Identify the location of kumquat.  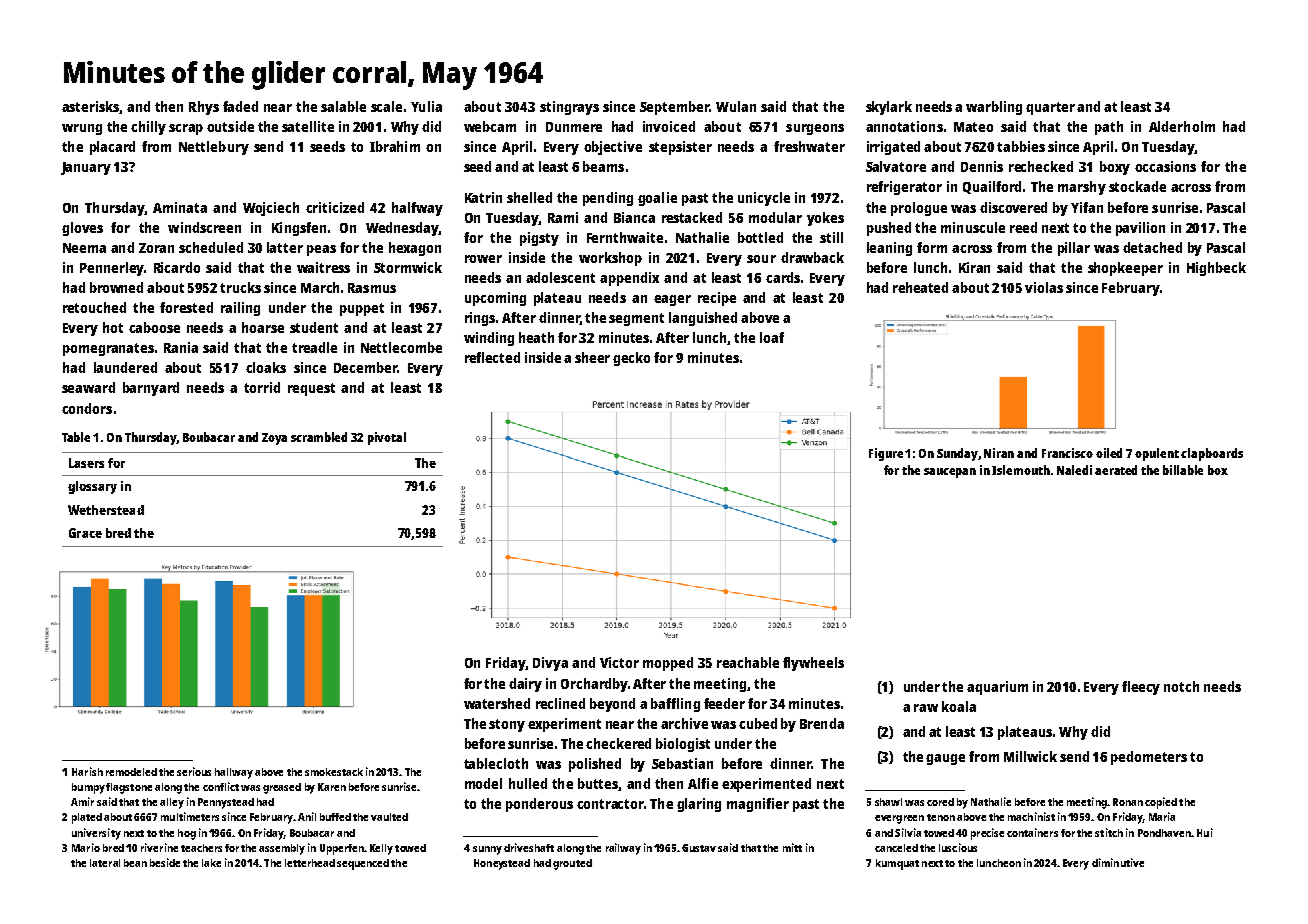
(897, 864).
